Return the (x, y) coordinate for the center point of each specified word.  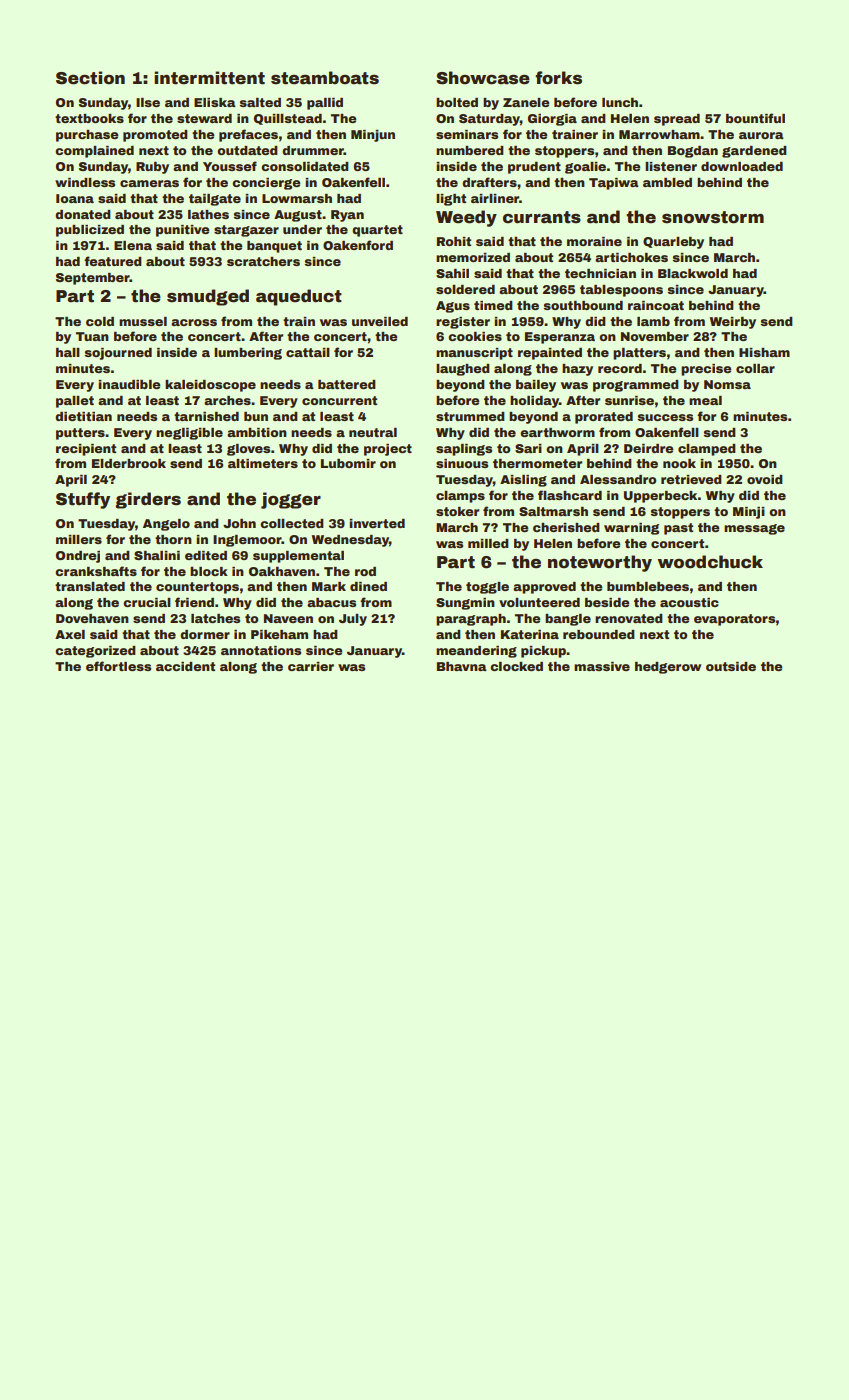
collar (755, 368)
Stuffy (83, 500)
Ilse (148, 102)
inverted (377, 523)
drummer (313, 150)
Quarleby (673, 243)
